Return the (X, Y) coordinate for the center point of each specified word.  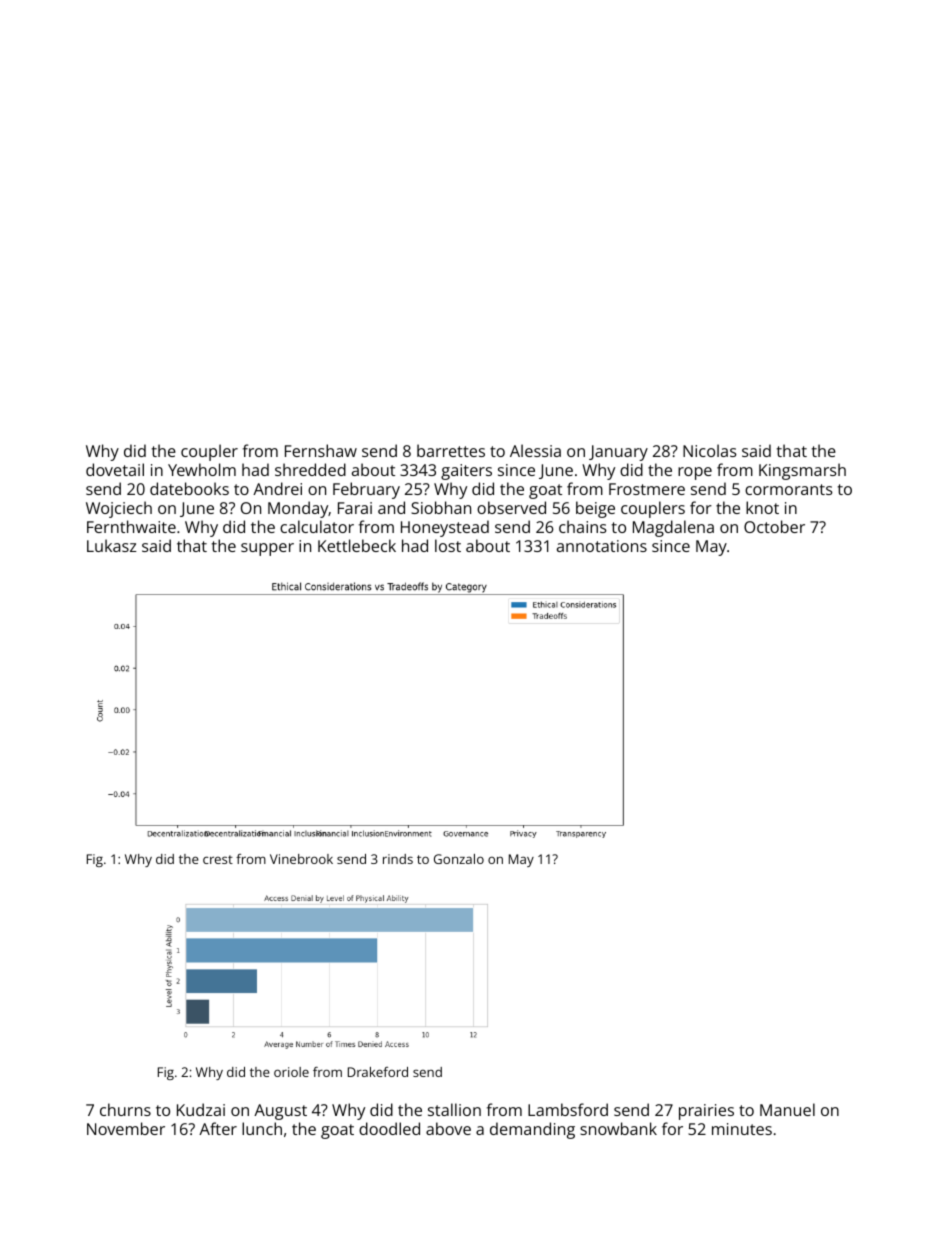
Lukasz (112, 545)
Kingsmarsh (802, 471)
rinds (398, 859)
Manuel (787, 1109)
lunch (262, 1128)
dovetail (115, 469)
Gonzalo (459, 859)
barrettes (451, 450)
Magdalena (673, 528)
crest (218, 859)
